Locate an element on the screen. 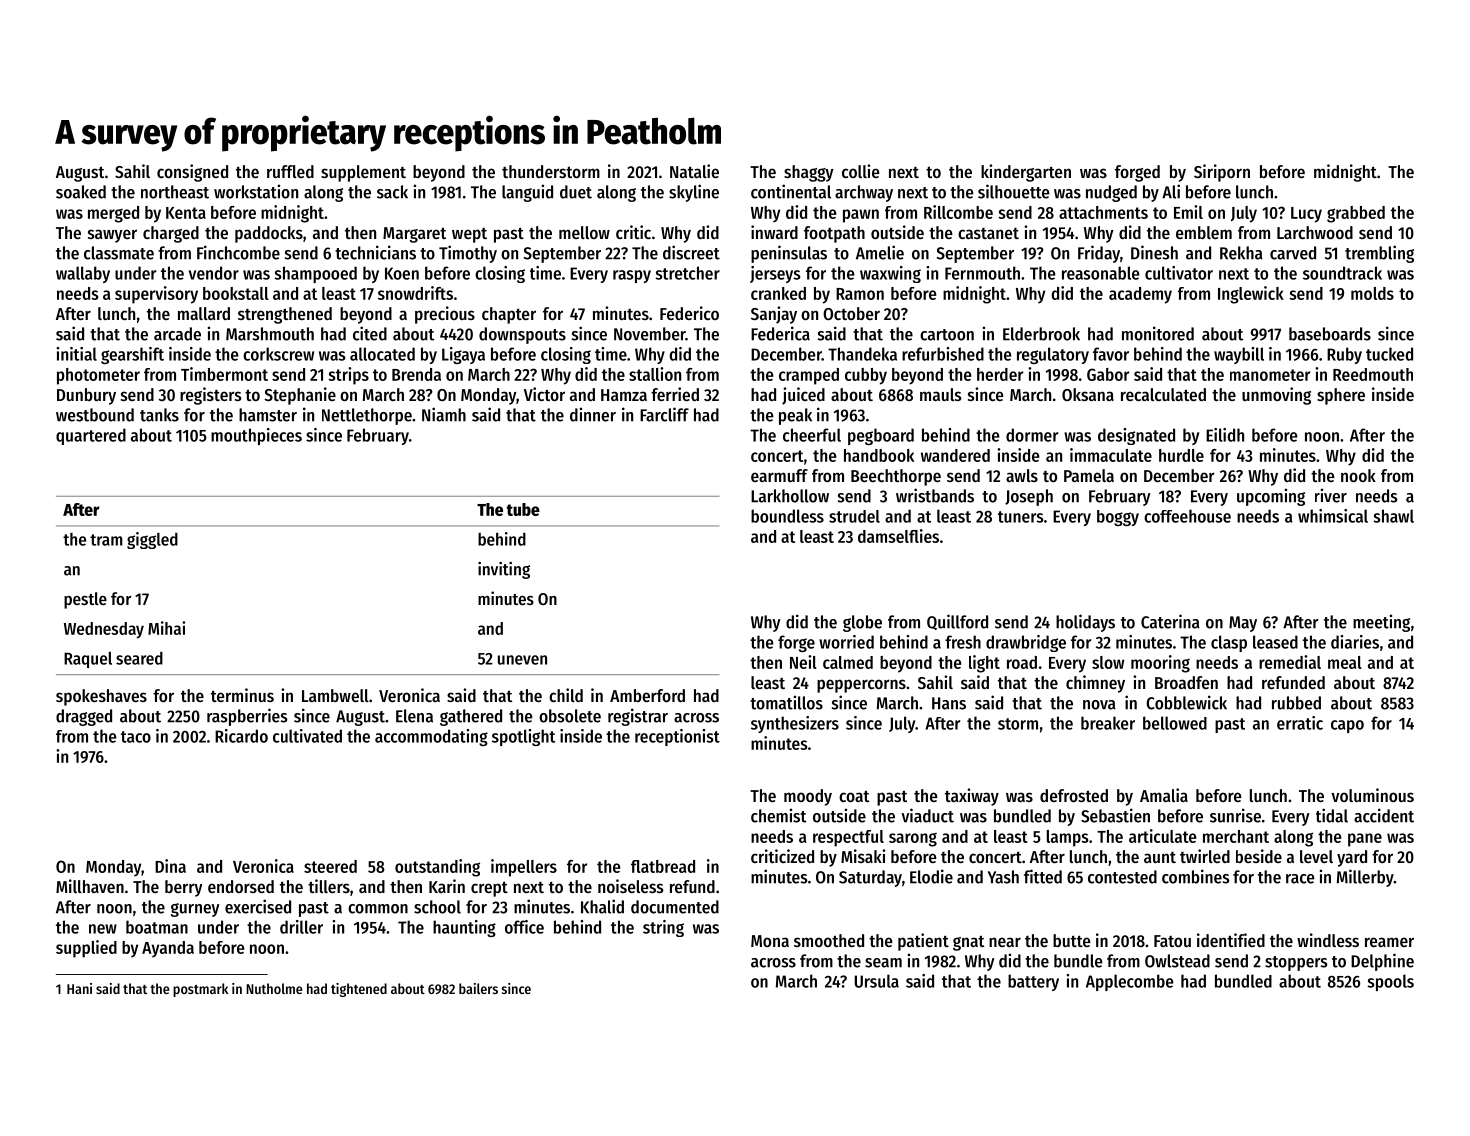  spokeshaves is located at coordinates (101, 697).
